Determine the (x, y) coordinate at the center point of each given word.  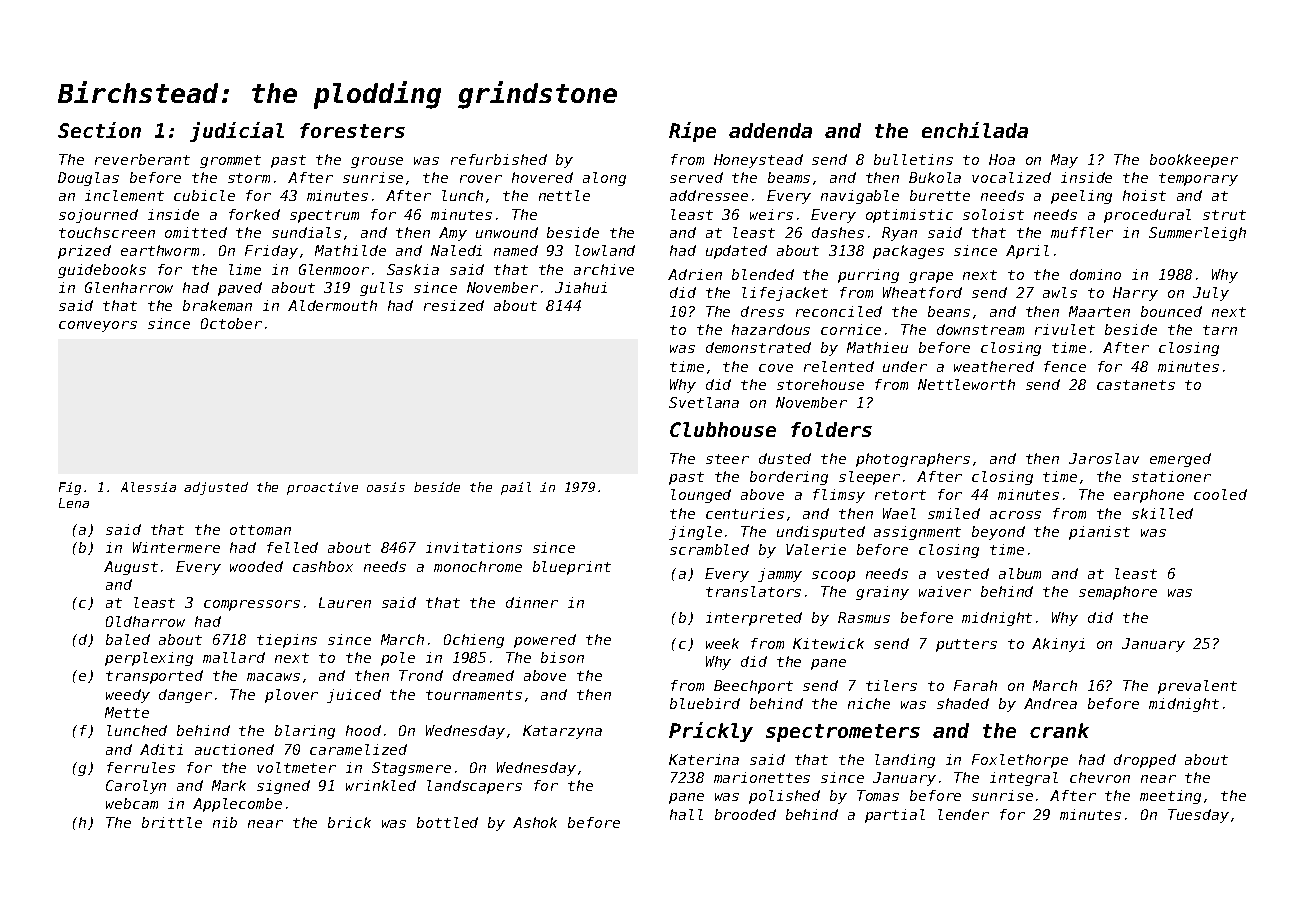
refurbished (499, 159)
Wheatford (922, 292)
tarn (1220, 330)
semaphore (1118, 593)
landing (905, 761)
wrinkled (381, 785)
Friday (271, 252)
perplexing (149, 659)
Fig (70, 488)
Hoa (1002, 159)
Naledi (456, 250)
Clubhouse (723, 429)
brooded (745, 814)
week (722, 643)
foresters (352, 130)
